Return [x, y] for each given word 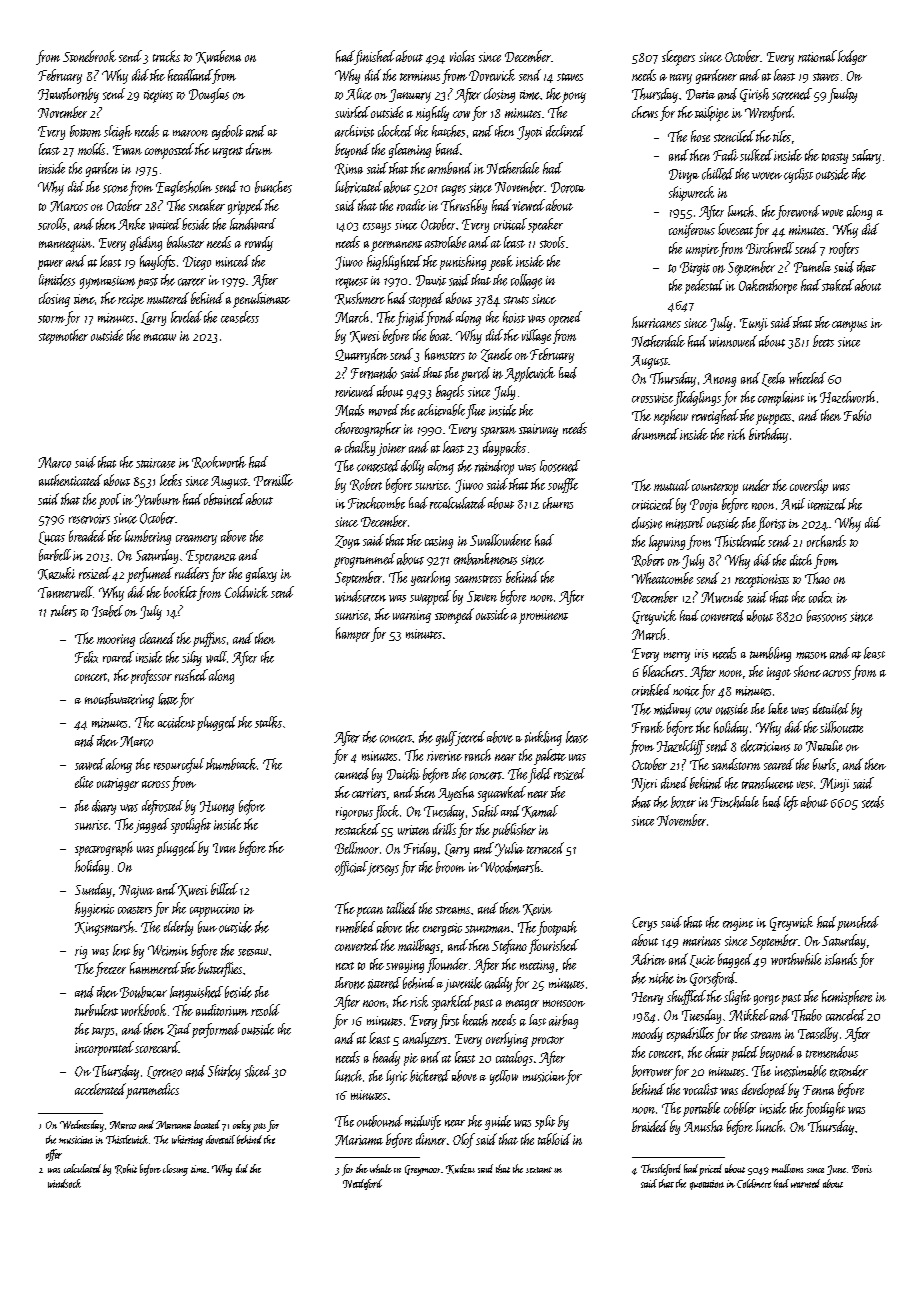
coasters [135, 910]
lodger [852, 57]
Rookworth [219, 462]
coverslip [809, 486]
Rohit [126, 1169]
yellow [504, 1077]
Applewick [530, 374]
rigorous [354, 813]
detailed [831, 709]
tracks [166, 56]
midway [672, 710]
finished [375, 57]
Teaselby [818, 1034]
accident [176, 722]
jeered [470, 738]
